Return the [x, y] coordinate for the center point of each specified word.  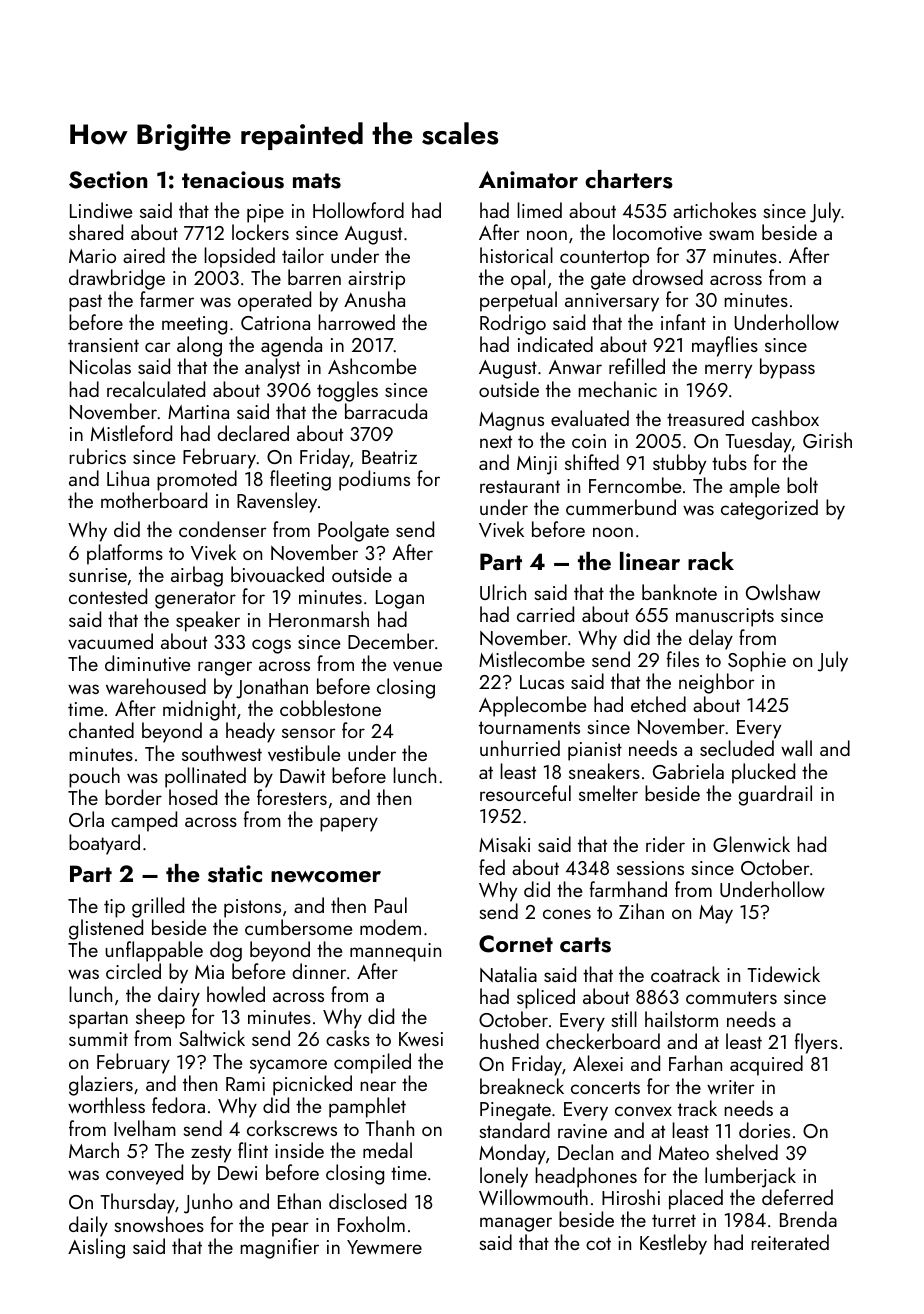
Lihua [128, 478]
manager [516, 1224]
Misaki [504, 844]
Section [108, 180]
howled [236, 994]
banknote [679, 592]
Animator [528, 179]
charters [629, 179]
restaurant [520, 486]
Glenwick [751, 844]
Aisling [96, 1248]
